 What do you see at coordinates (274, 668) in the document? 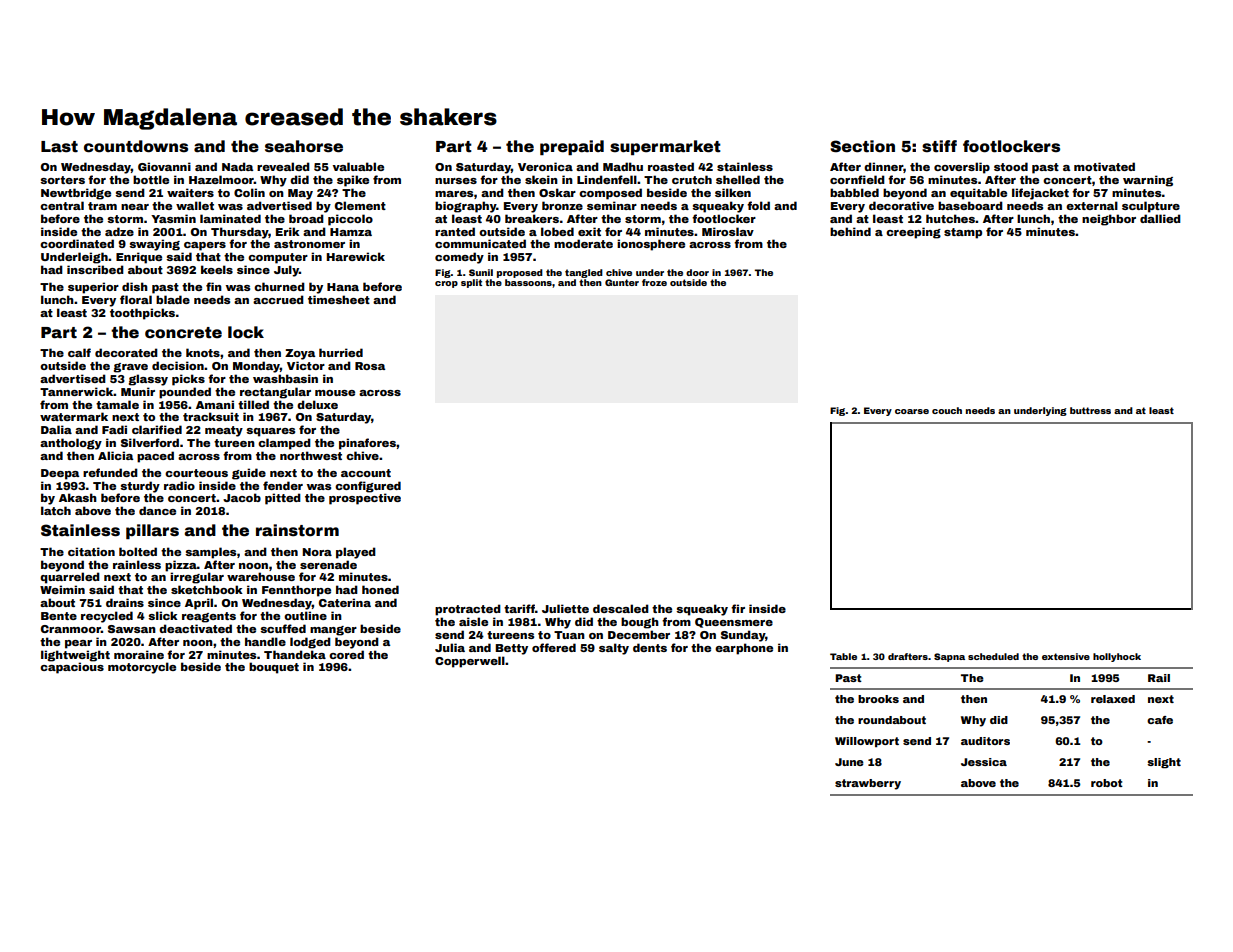
I see `bouquet` at bounding box center [274, 668].
